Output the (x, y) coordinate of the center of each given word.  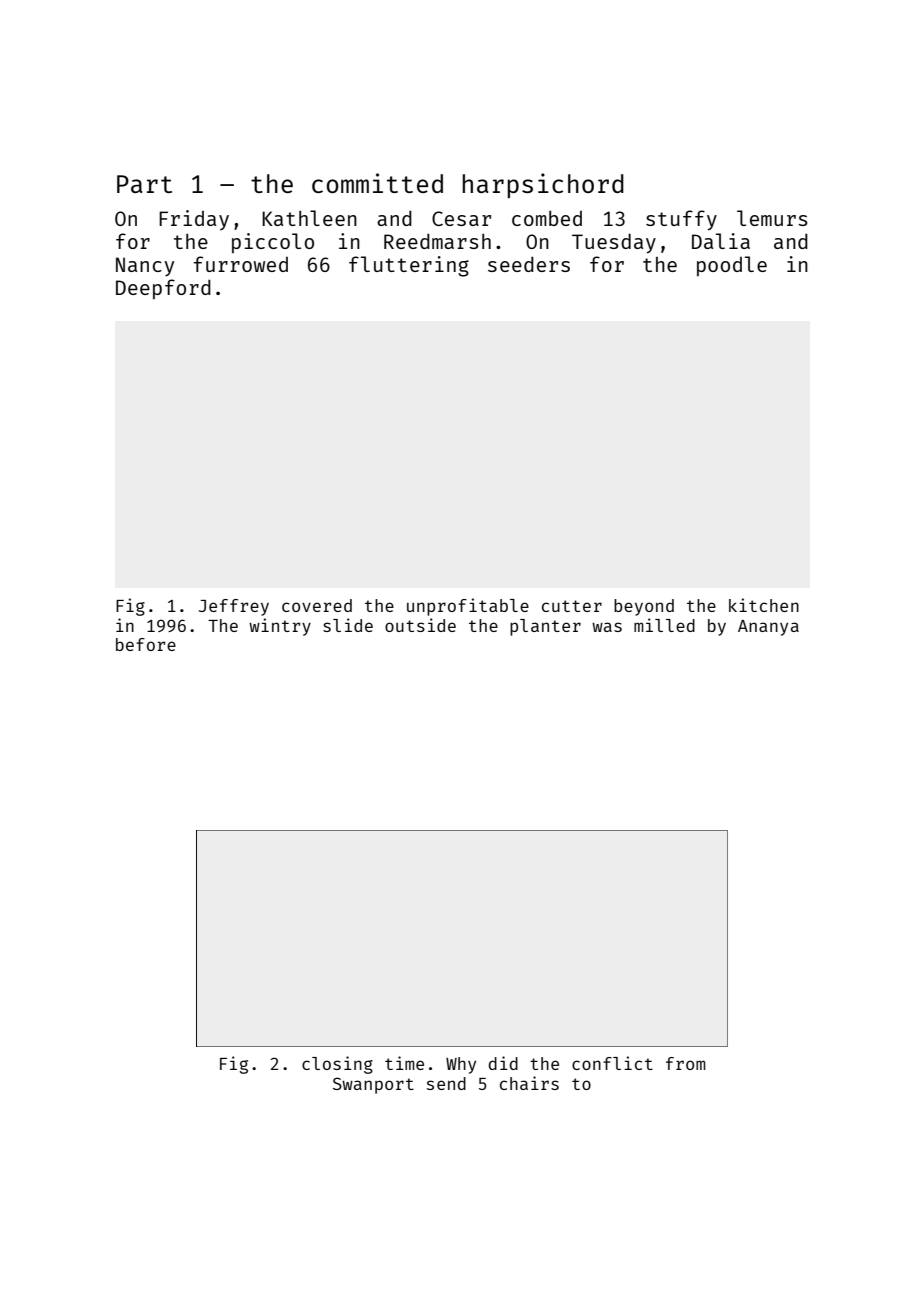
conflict (612, 1063)
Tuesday (614, 243)
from (686, 1063)
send (446, 1083)
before (146, 644)
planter (545, 627)
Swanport (373, 1085)
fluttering (409, 266)
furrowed (241, 264)
